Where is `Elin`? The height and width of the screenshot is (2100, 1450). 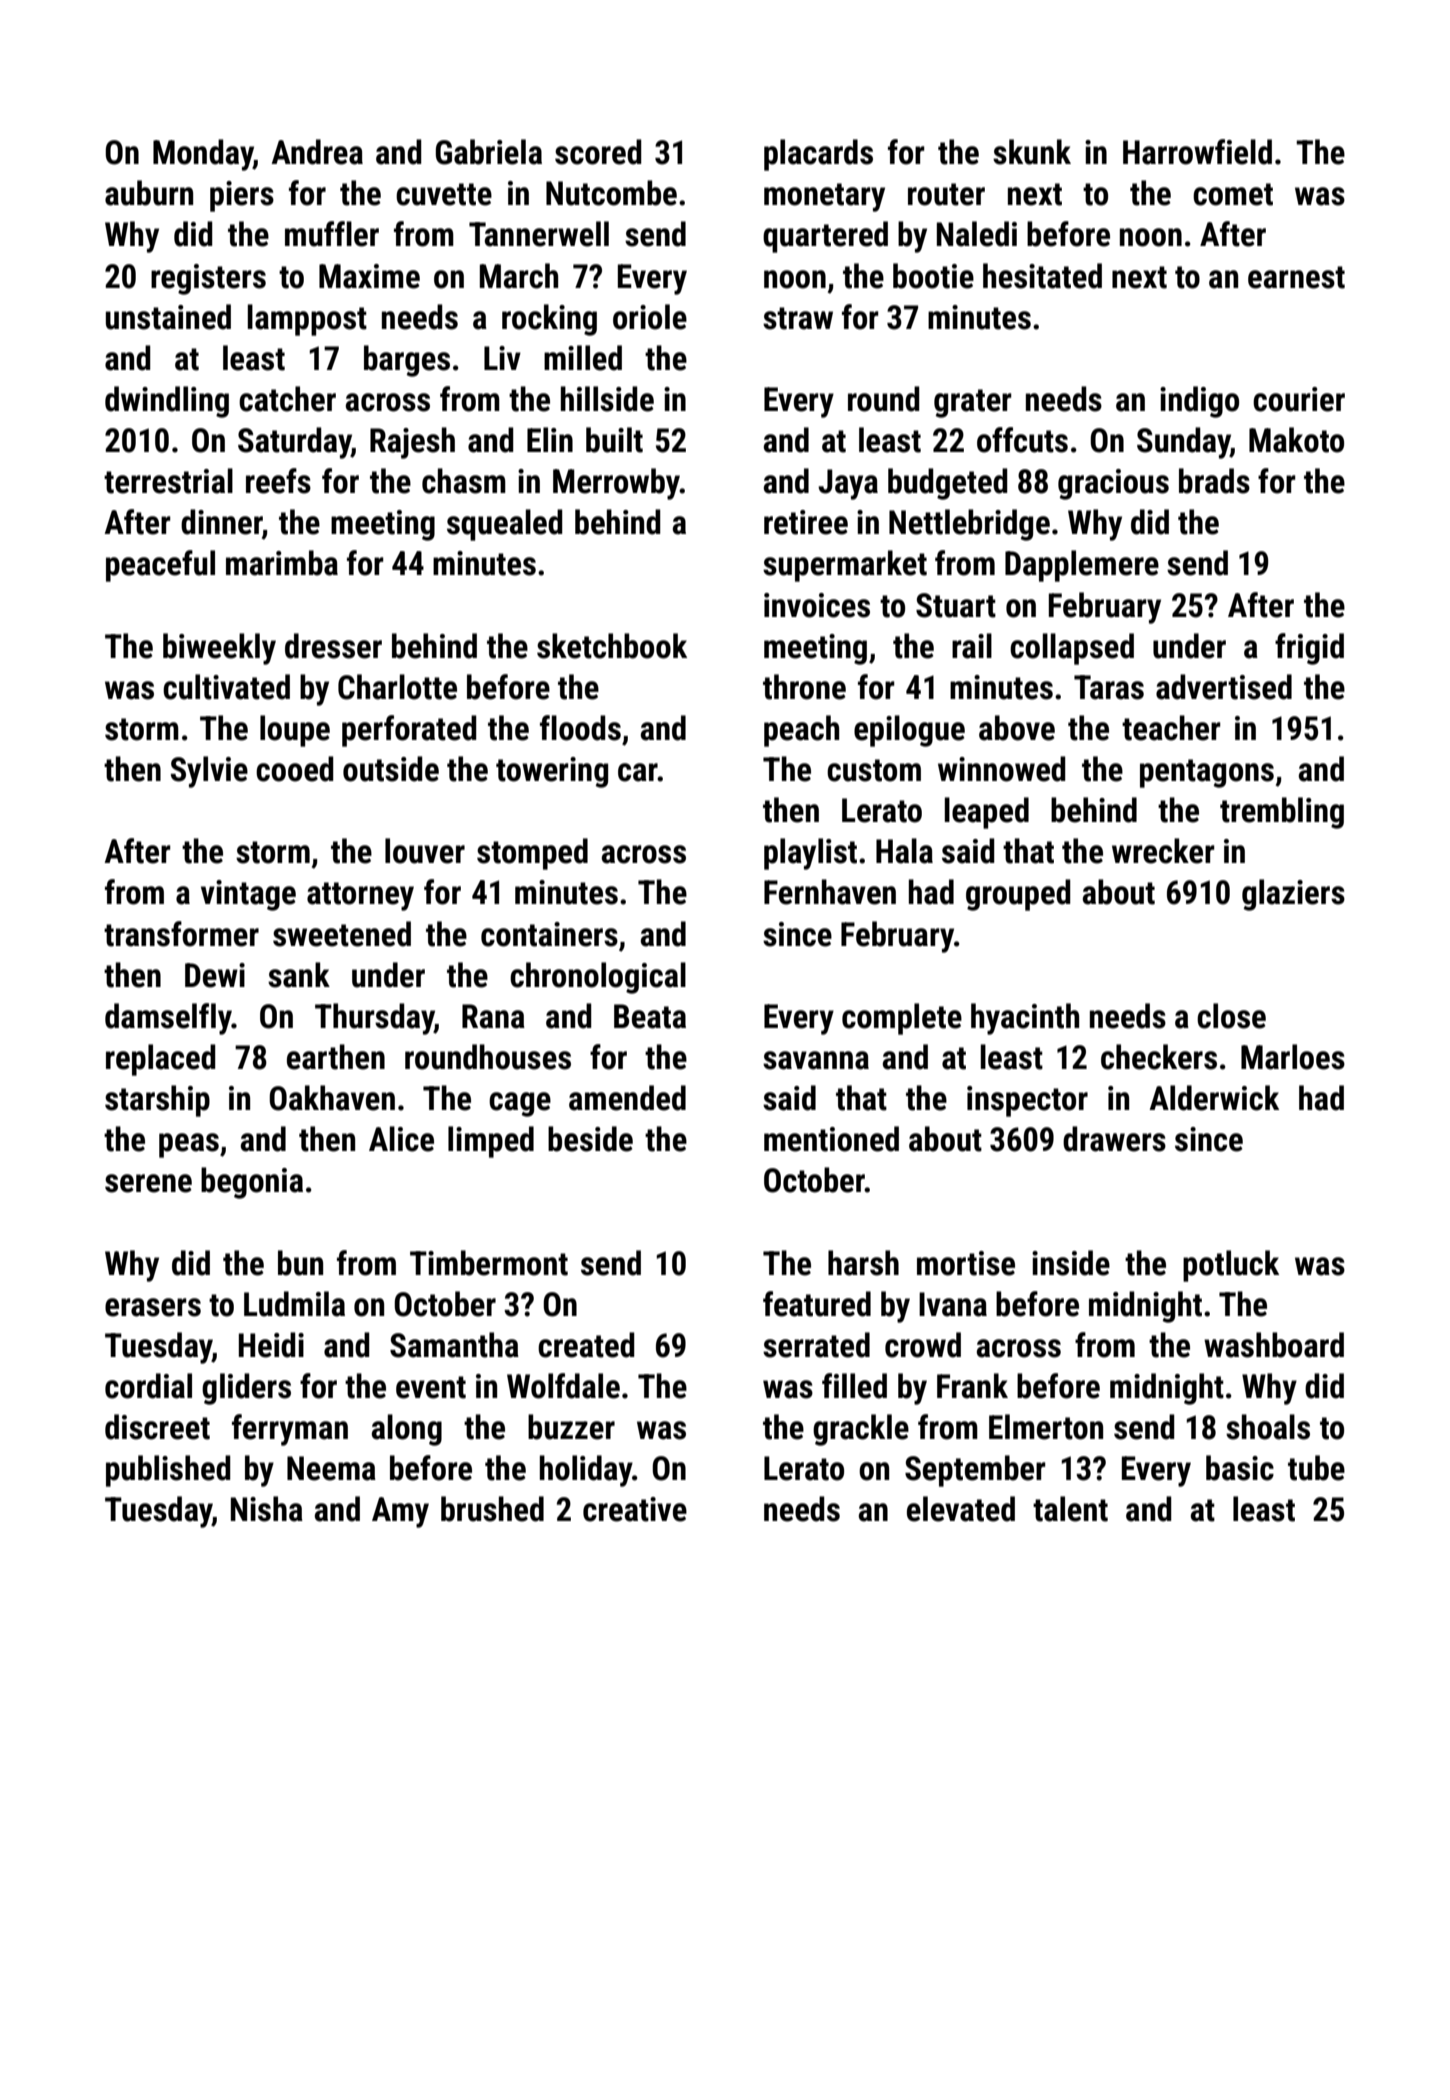 Elin is located at coordinates (550, 439).
